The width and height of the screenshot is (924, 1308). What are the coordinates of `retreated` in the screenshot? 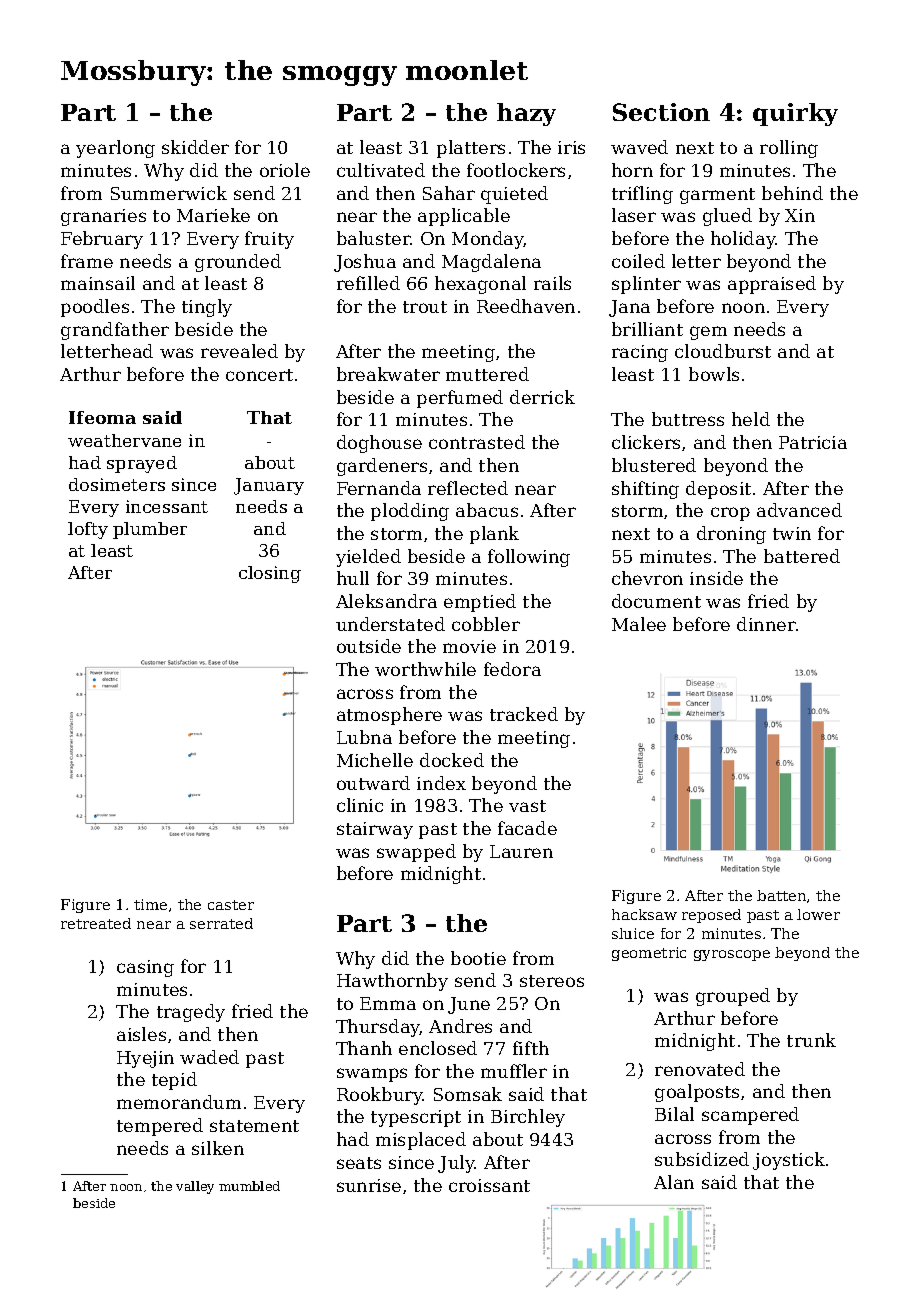 It's located at (96, 923).
